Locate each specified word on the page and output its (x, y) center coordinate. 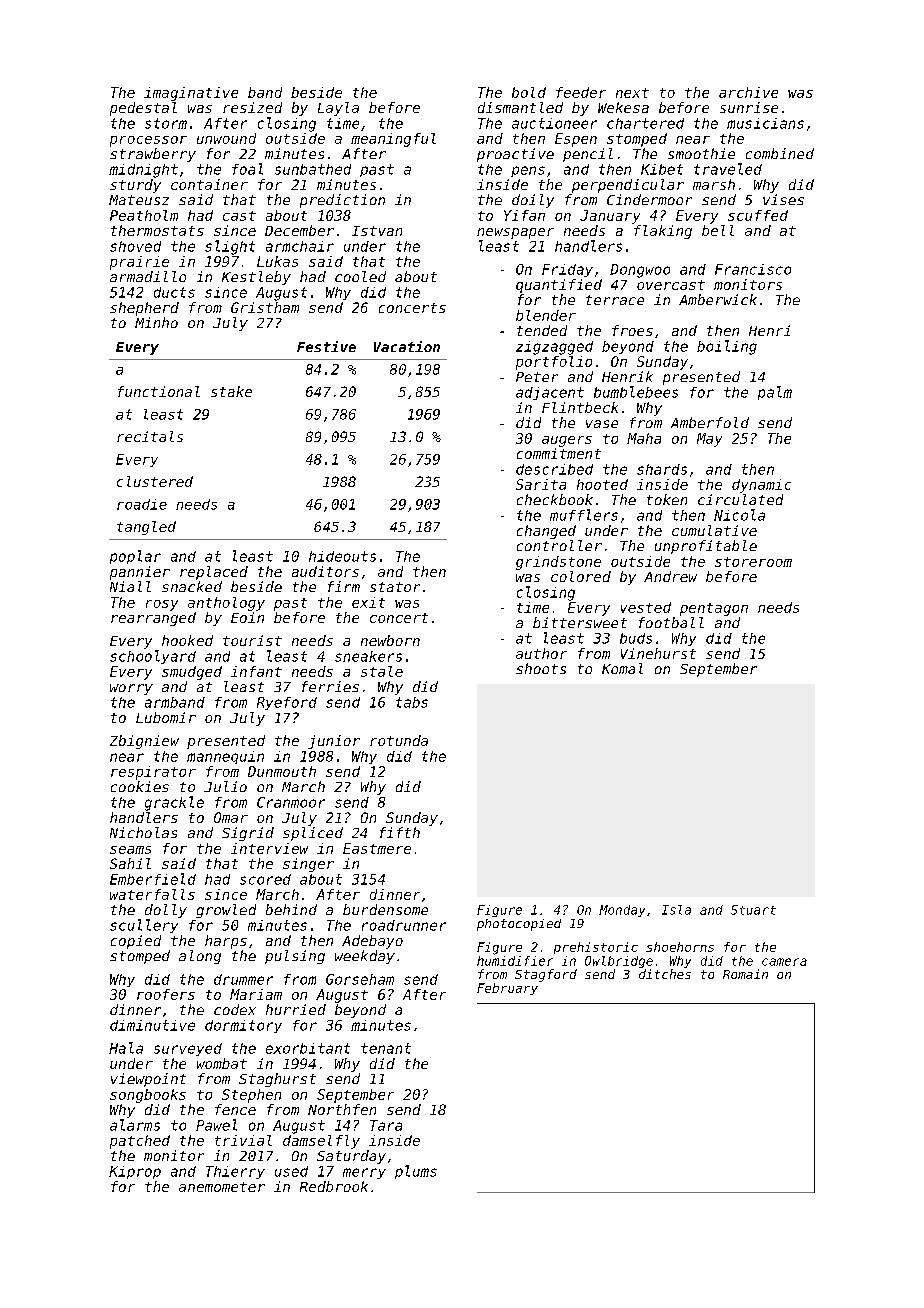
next (632, 93)
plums (416, 1172)
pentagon (714, 609)
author (541, 653)
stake (231, 391)
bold (529, 92)
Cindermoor (649, 199)
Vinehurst (658, 653)
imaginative (191, 94)
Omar (231, 817)
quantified (559, 286)
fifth (400, 832)
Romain (745, 974)
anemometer (222, 1187)
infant (256, 671)
